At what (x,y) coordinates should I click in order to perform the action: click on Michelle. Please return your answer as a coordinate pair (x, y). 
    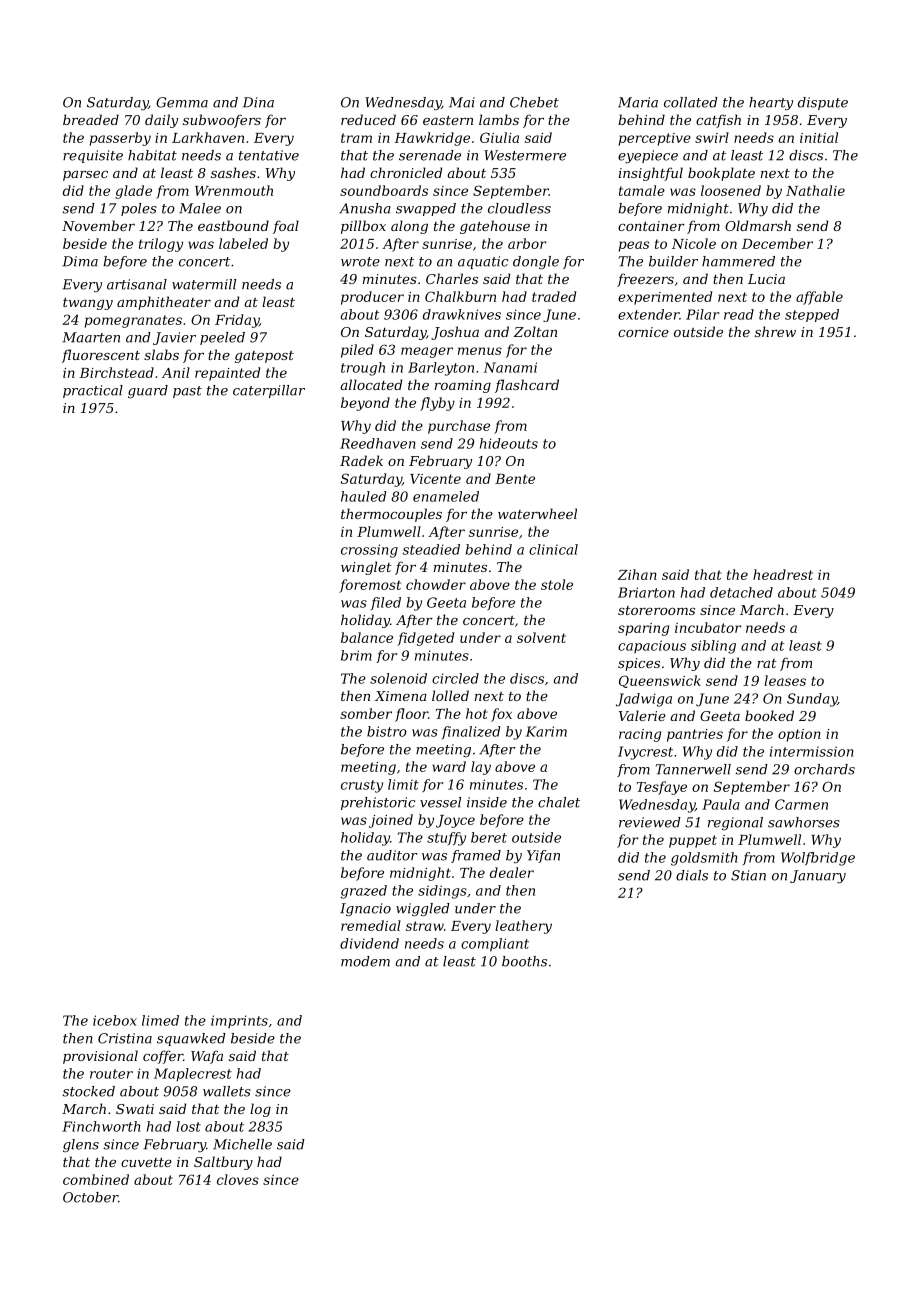
    Looking at the image, I should click on (242, 1144).
